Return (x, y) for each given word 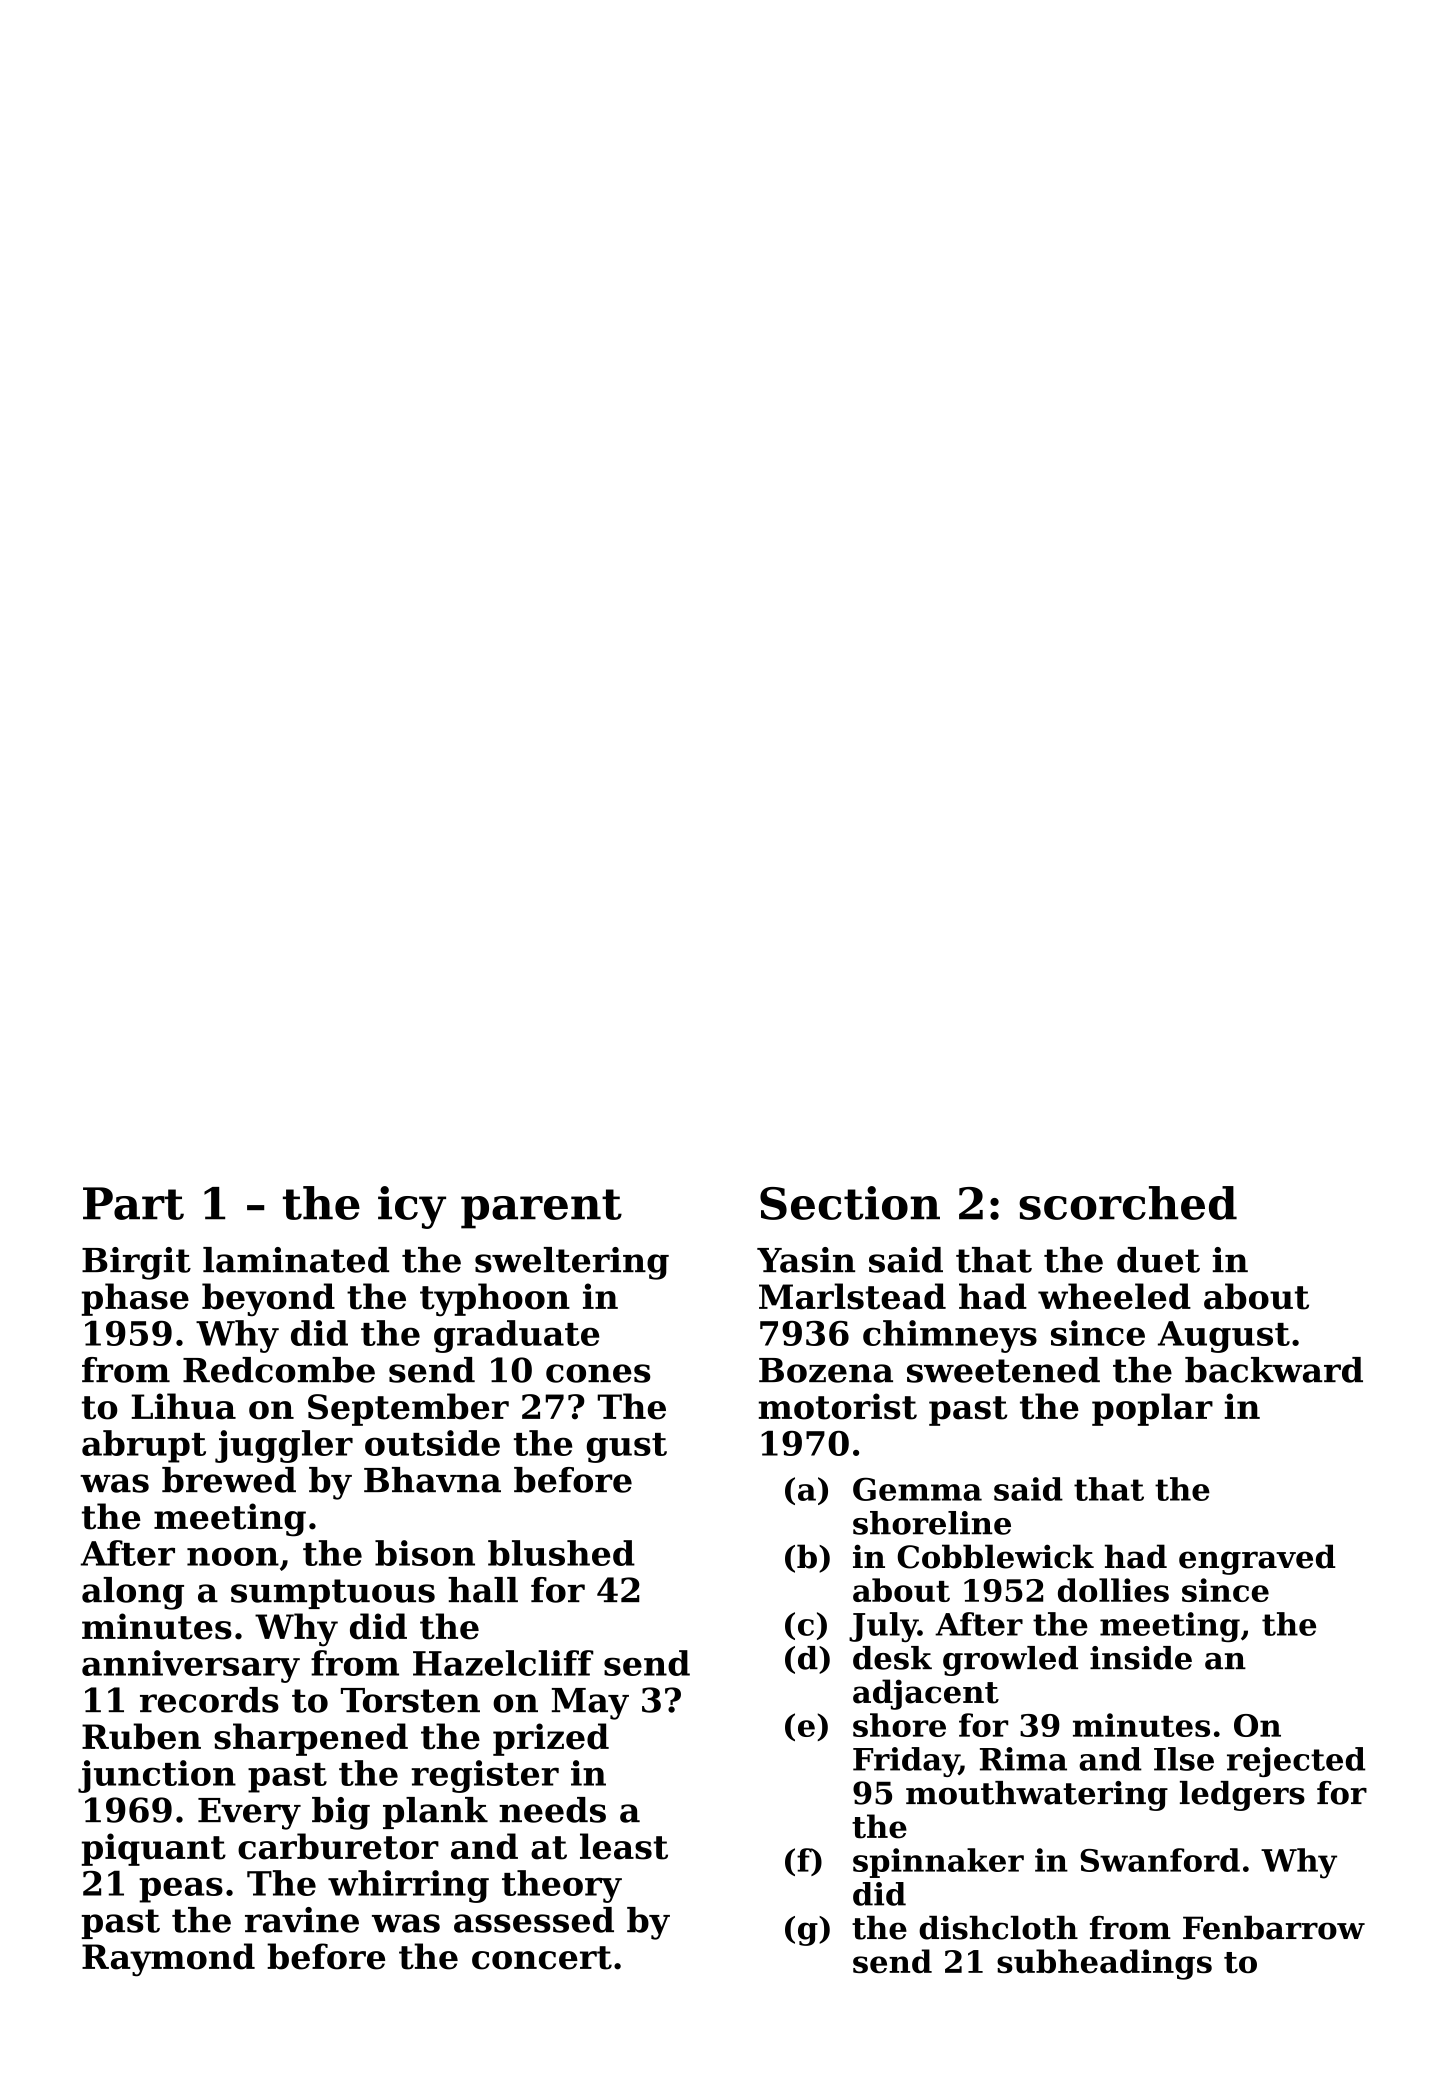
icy (412, 1207)
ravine (302, 1920)
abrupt (144, 1446)
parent (541, 1209)
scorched (1128, 1203)
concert (542, 1958)
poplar (1152, 1409)
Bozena (826, 1370)
